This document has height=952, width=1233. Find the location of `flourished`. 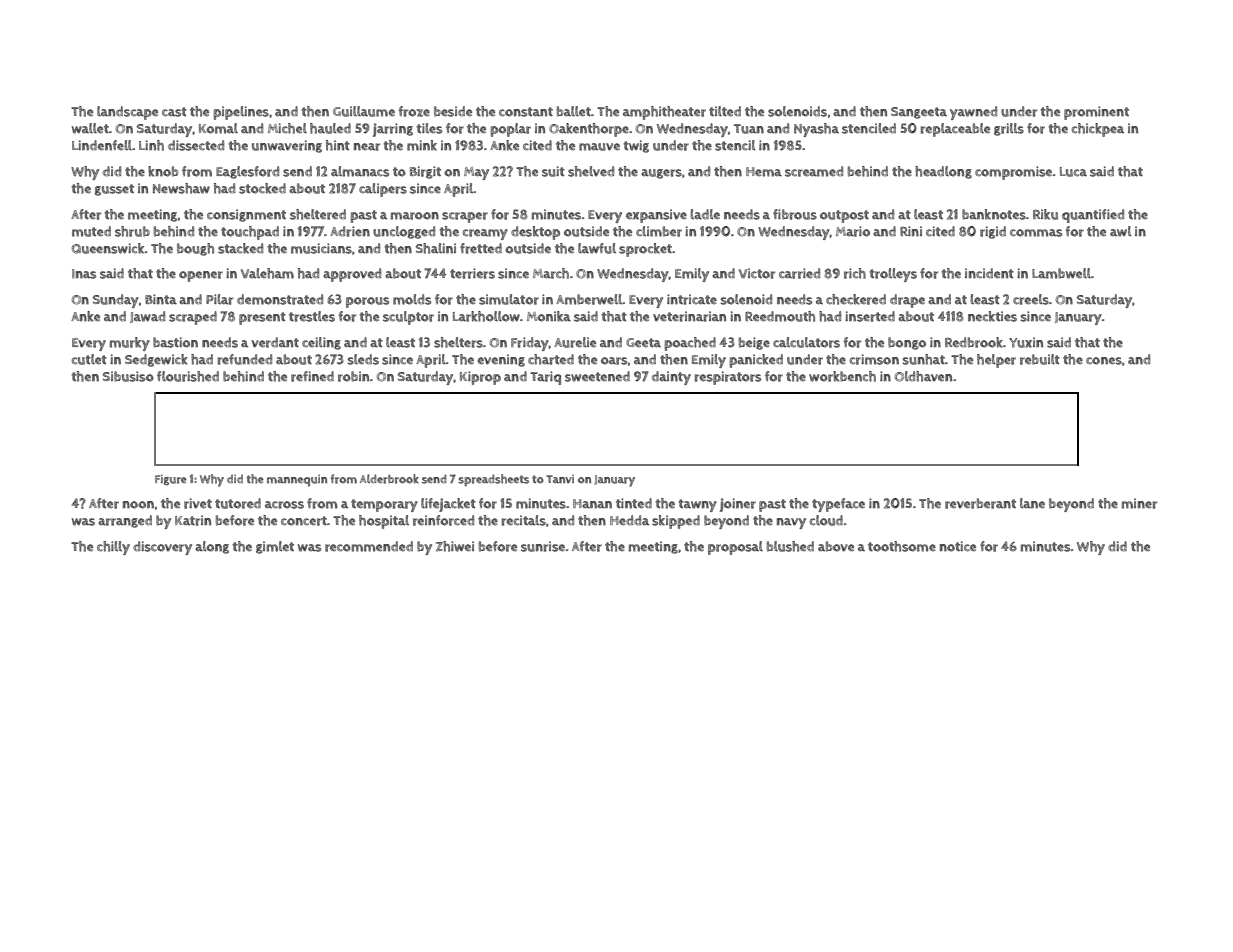

flourished is located at coordinates (188, 376).
